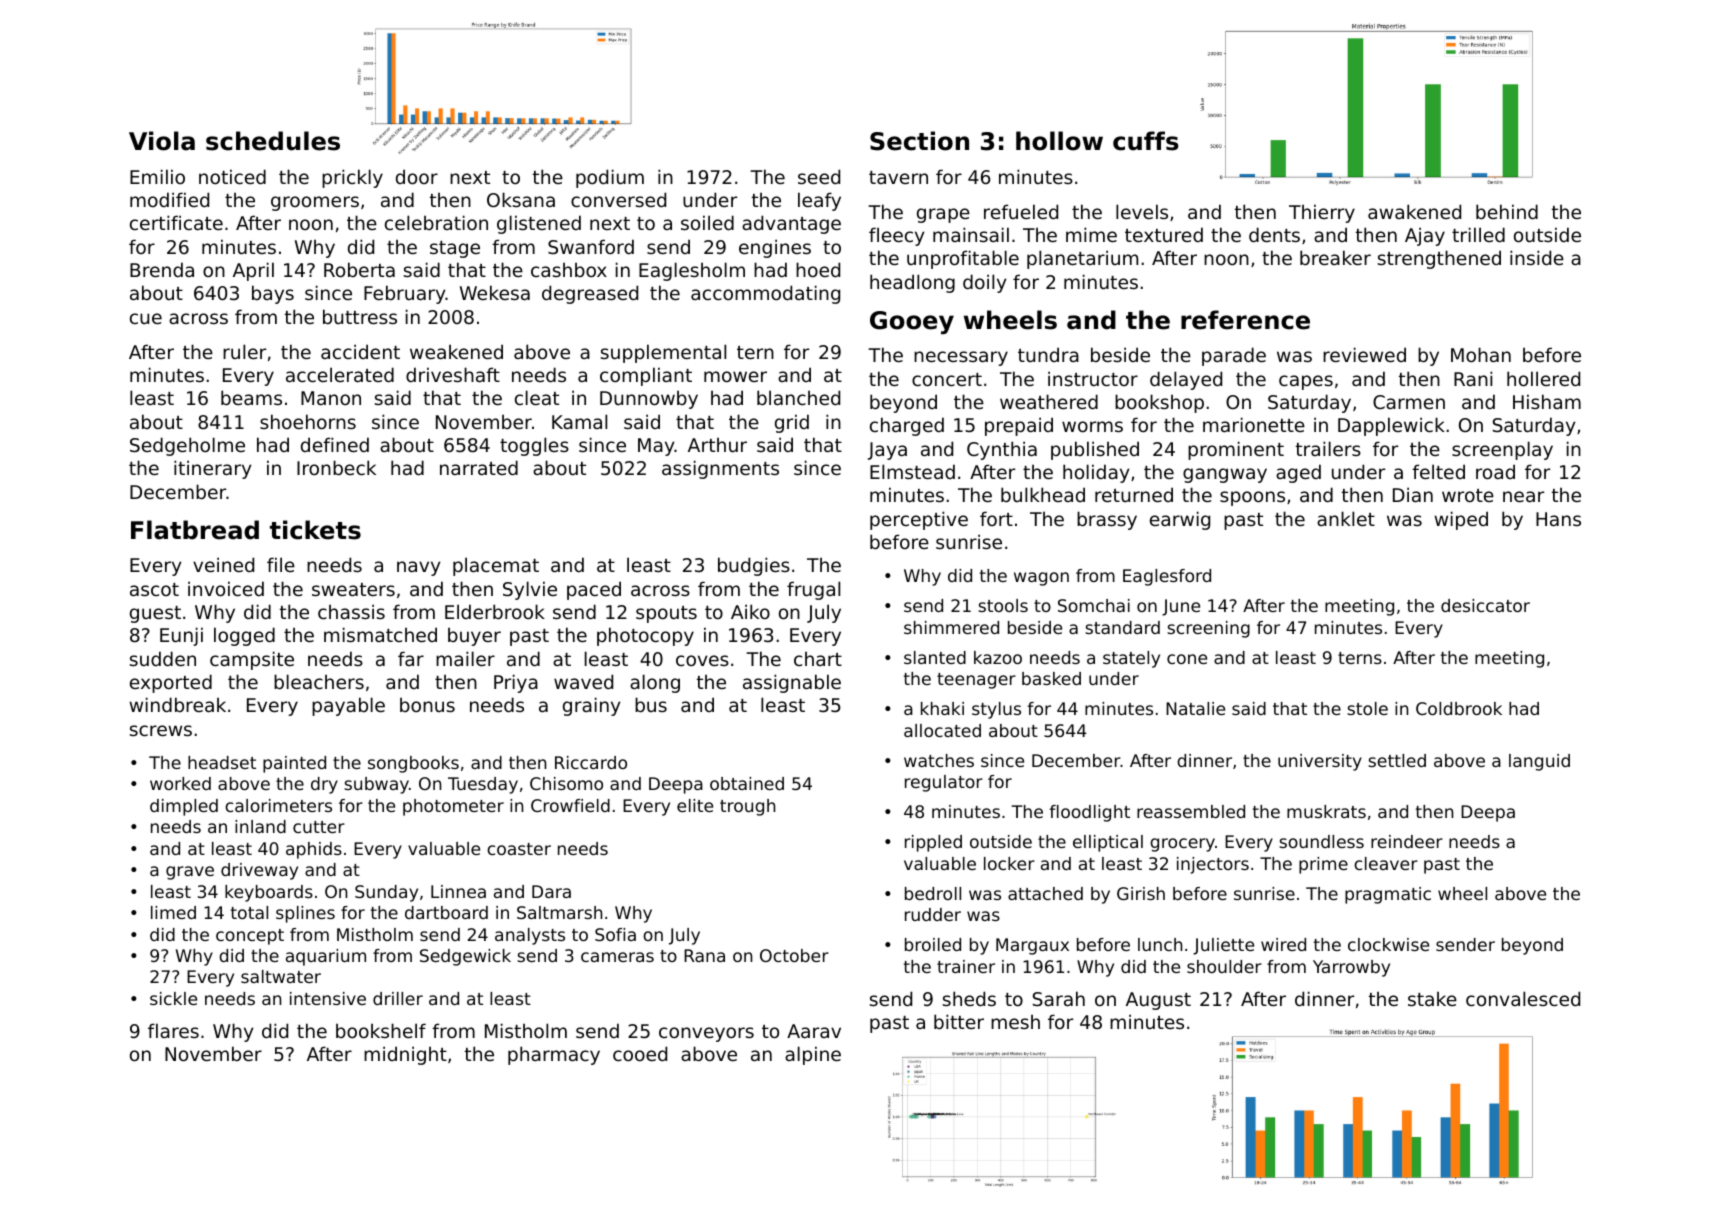  Describe the element at coordinates (455, 249) in the screenshot. I see `stage` at that location.
